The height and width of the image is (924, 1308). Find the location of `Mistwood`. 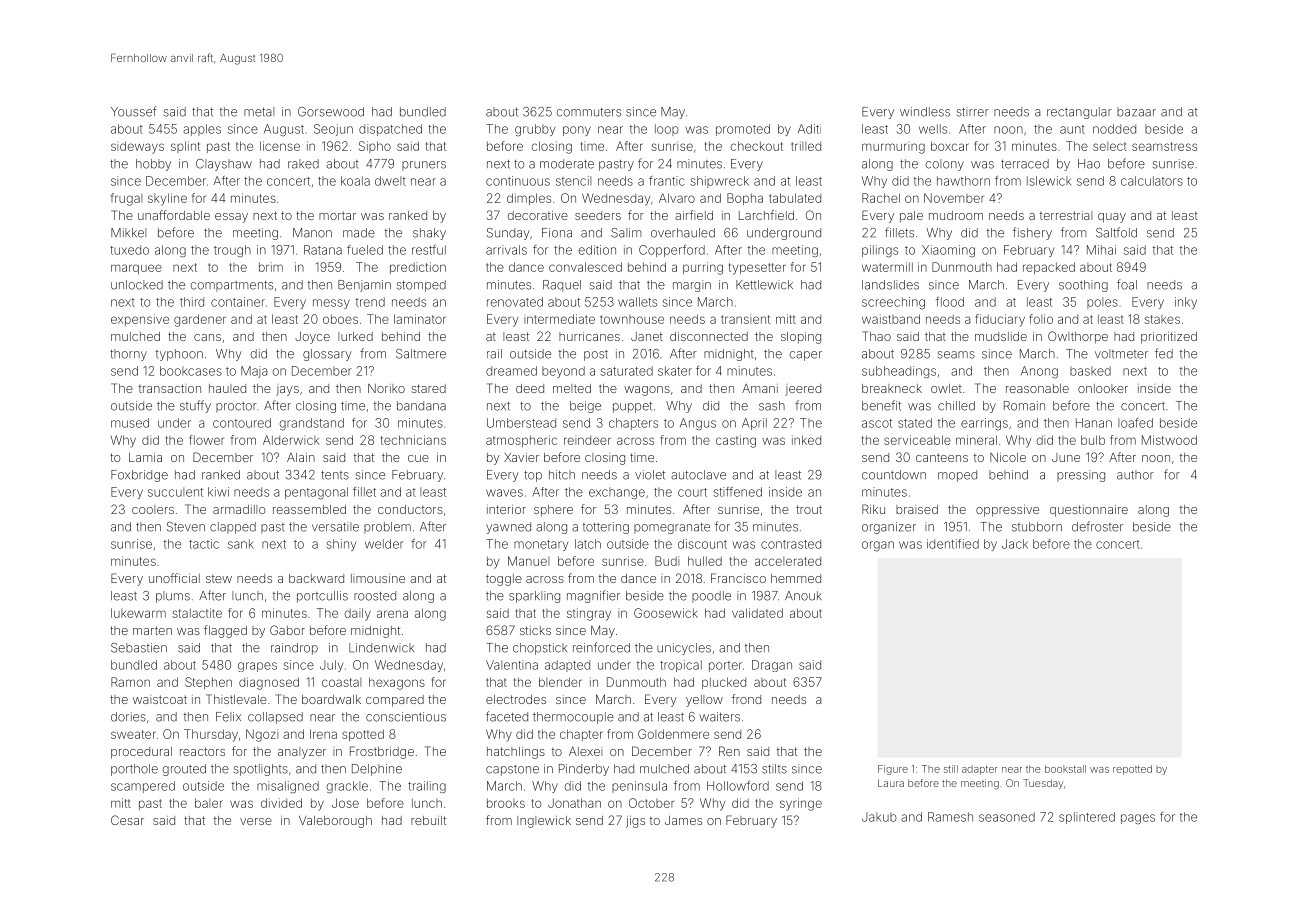

Mistwood is located at coordinates (1169, 440).
